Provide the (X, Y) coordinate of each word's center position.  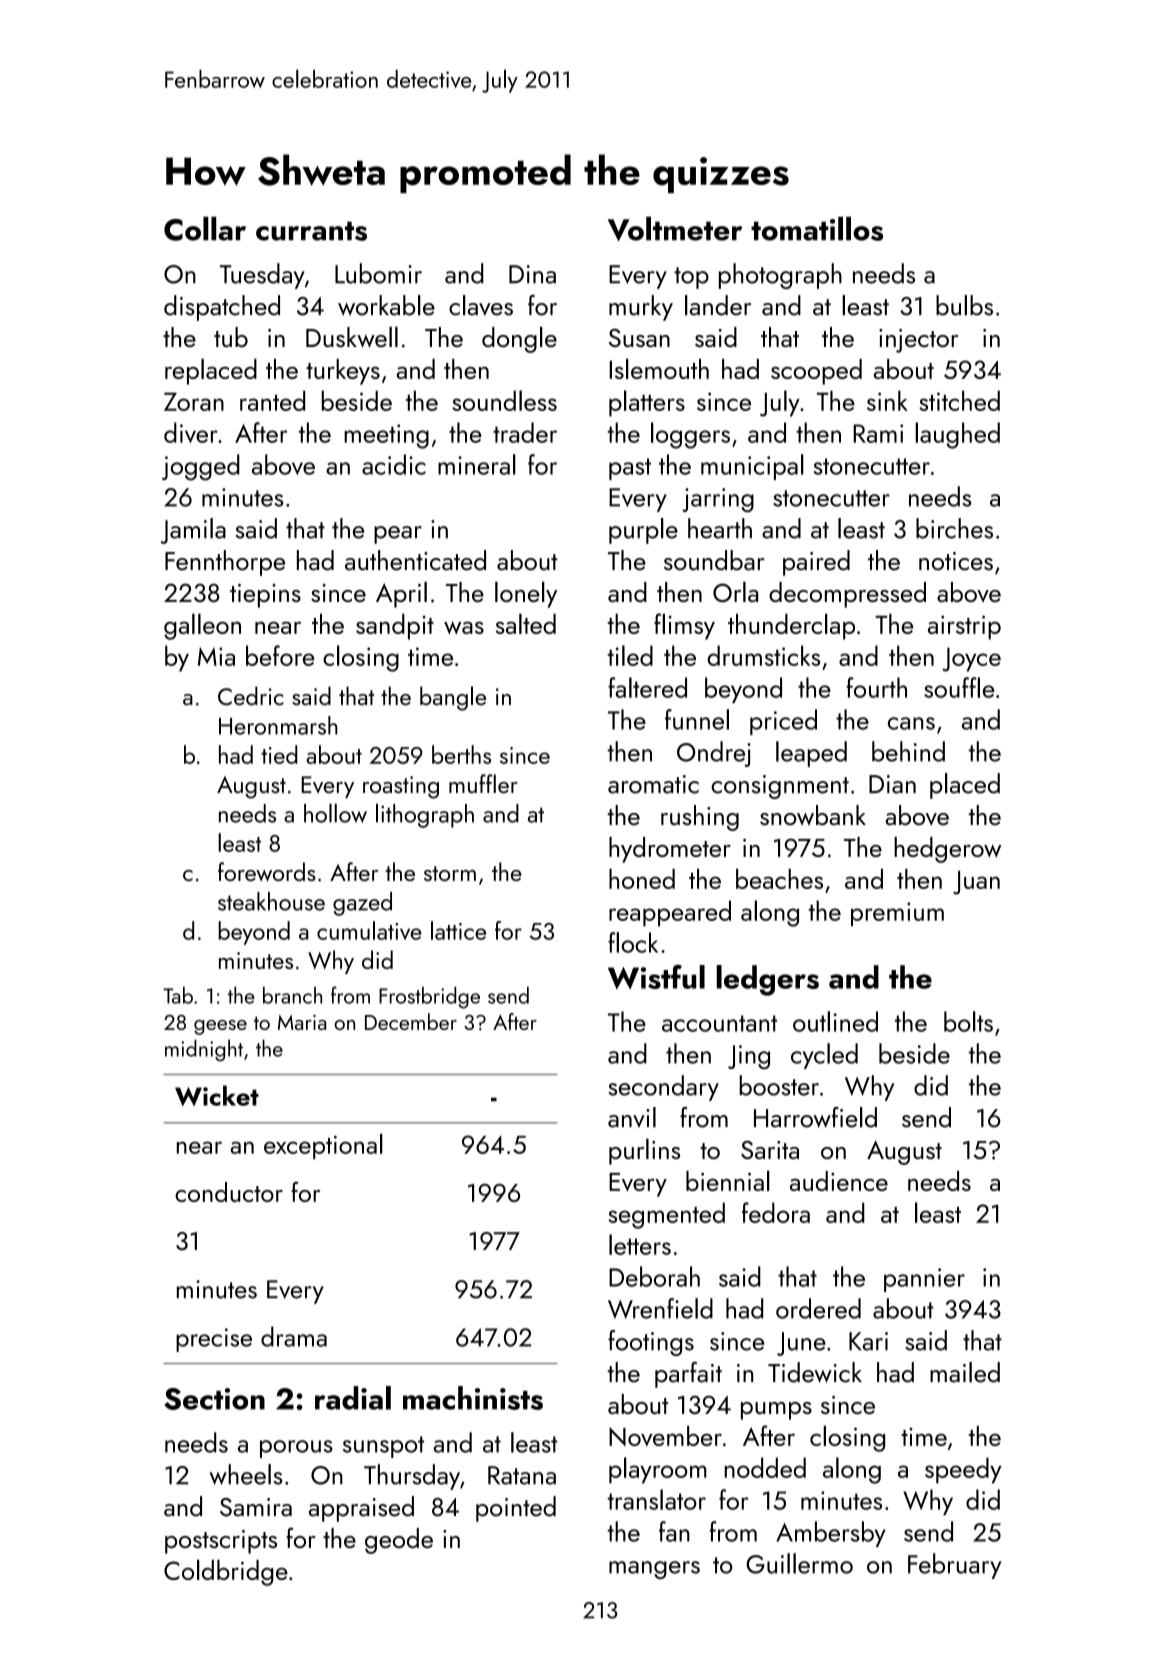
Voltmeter (675, 228)
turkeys (343, 372)
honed (642, 878)
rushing (700, 818)
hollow (335, 813)
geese (220, 1027)
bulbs (964, 305)
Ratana (522, 1475)
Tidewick (815, 1372)
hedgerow (947, 850)
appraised (361, 1509)
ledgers (767, 980)
